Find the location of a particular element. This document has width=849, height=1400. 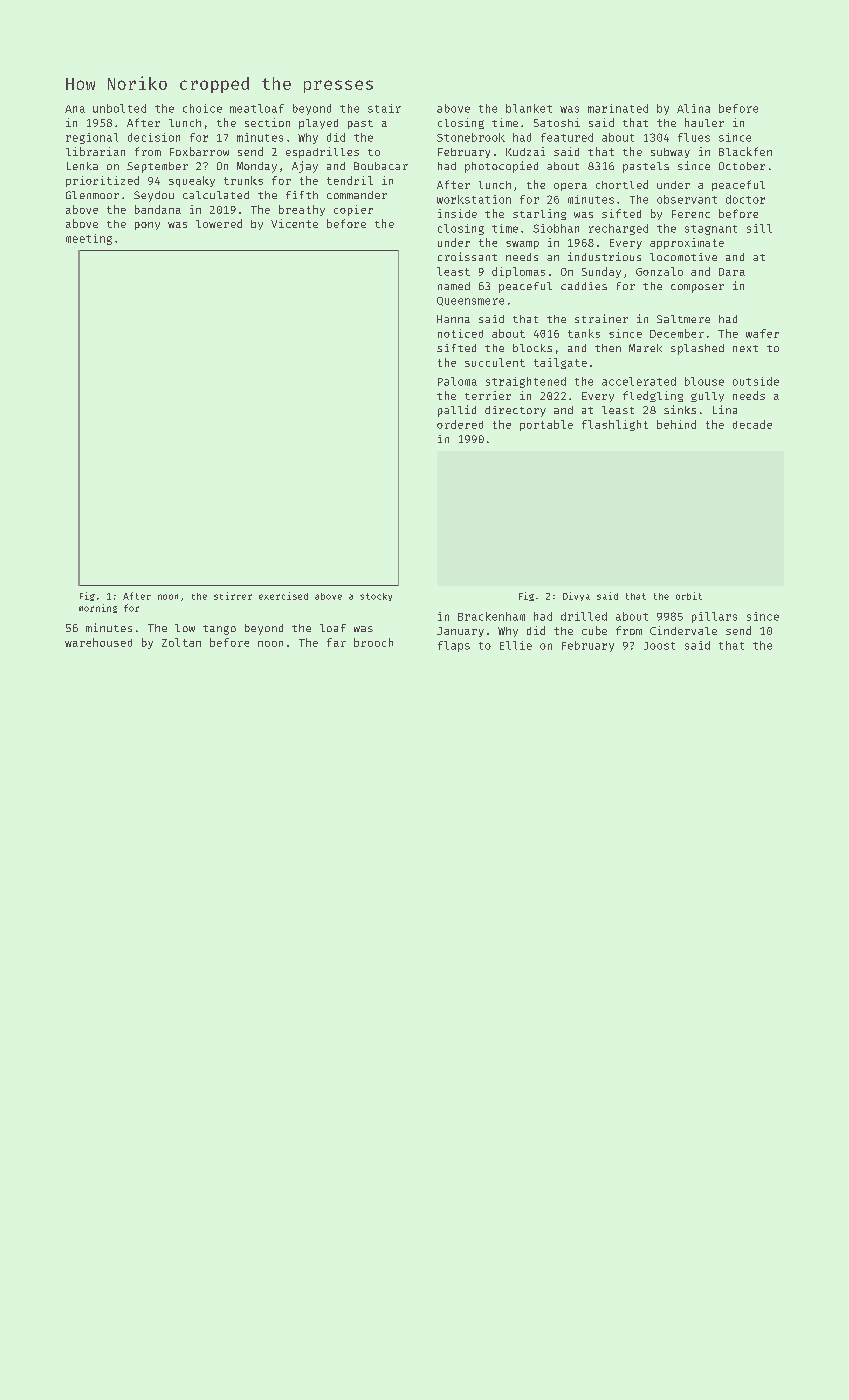

October is located at coordinates (742, 166).
